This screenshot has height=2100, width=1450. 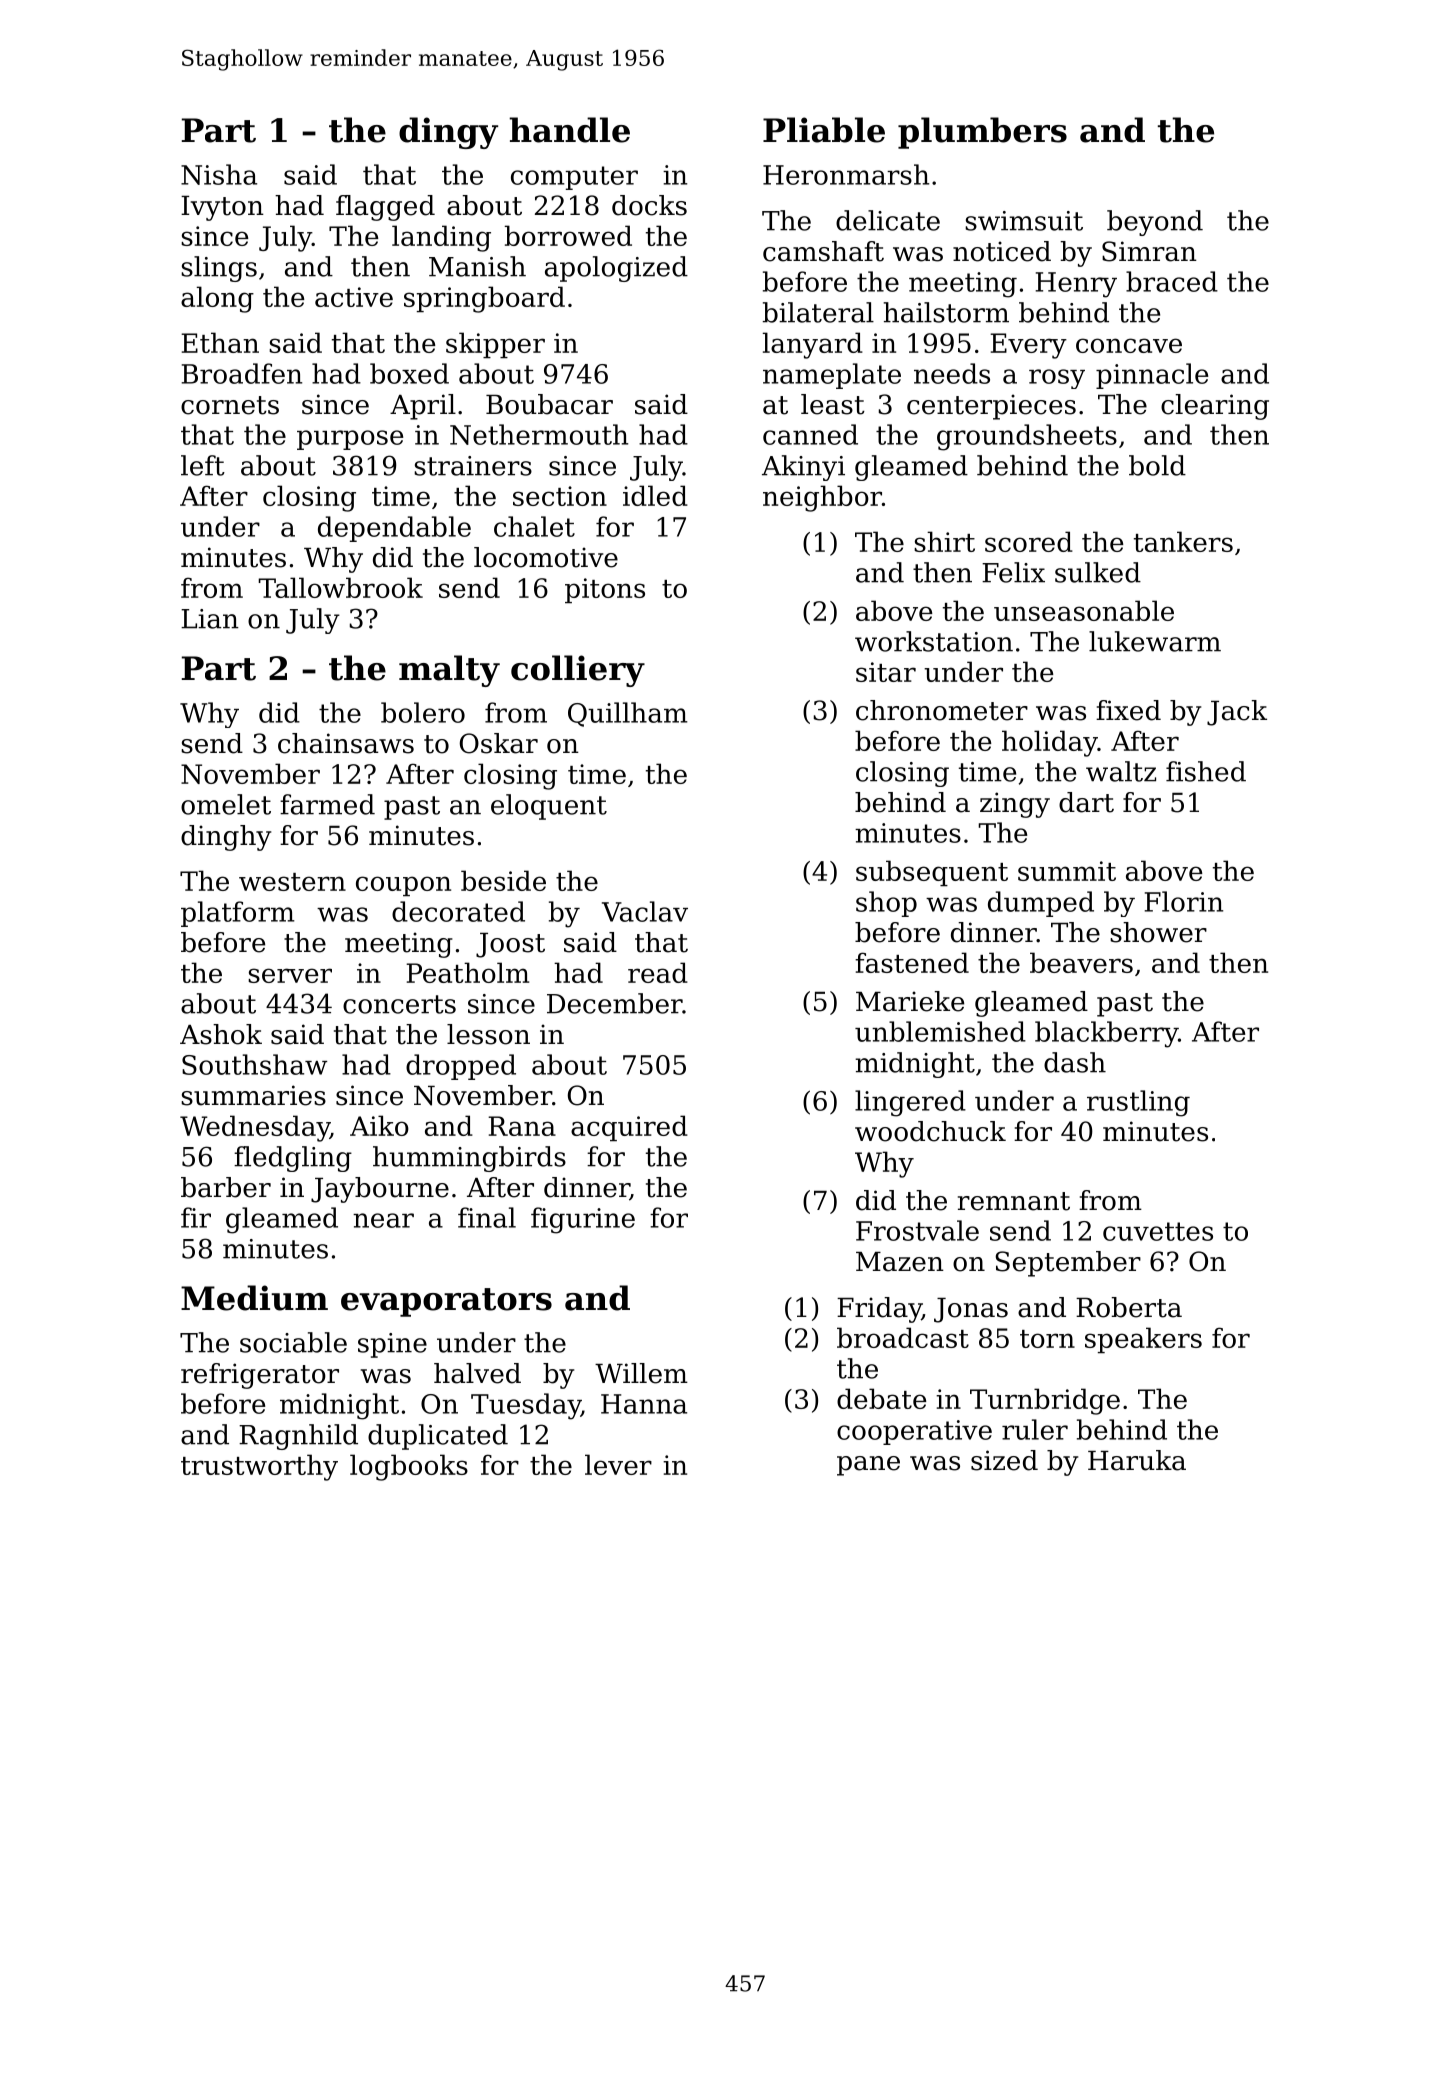 What do you see at coordinates (260, 1376) in the screenshot?
I see `refrigerator` at bounding box center [260, 1376].
